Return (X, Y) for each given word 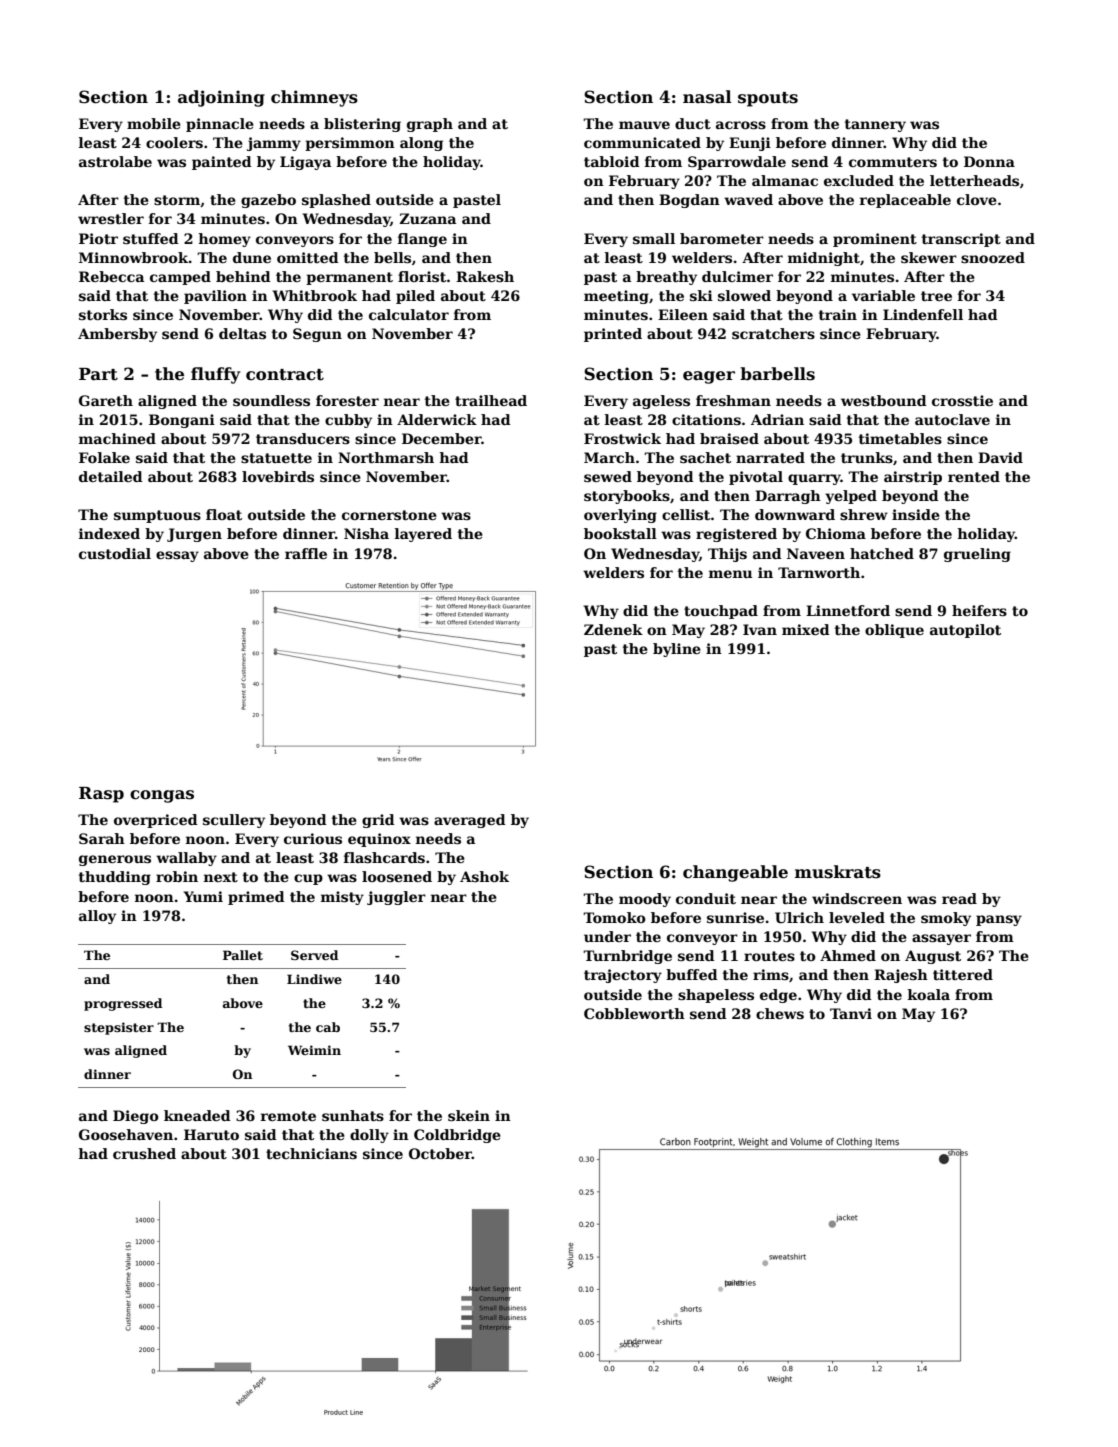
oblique (894, 631)
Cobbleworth (634, 1013)
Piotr (98, 238)
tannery (875, 125)
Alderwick (437, 419)
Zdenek (613, 629)
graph (430, 125)
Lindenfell (923, 314)
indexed (109, 533)
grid (378, 821)
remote (288, 1116)
